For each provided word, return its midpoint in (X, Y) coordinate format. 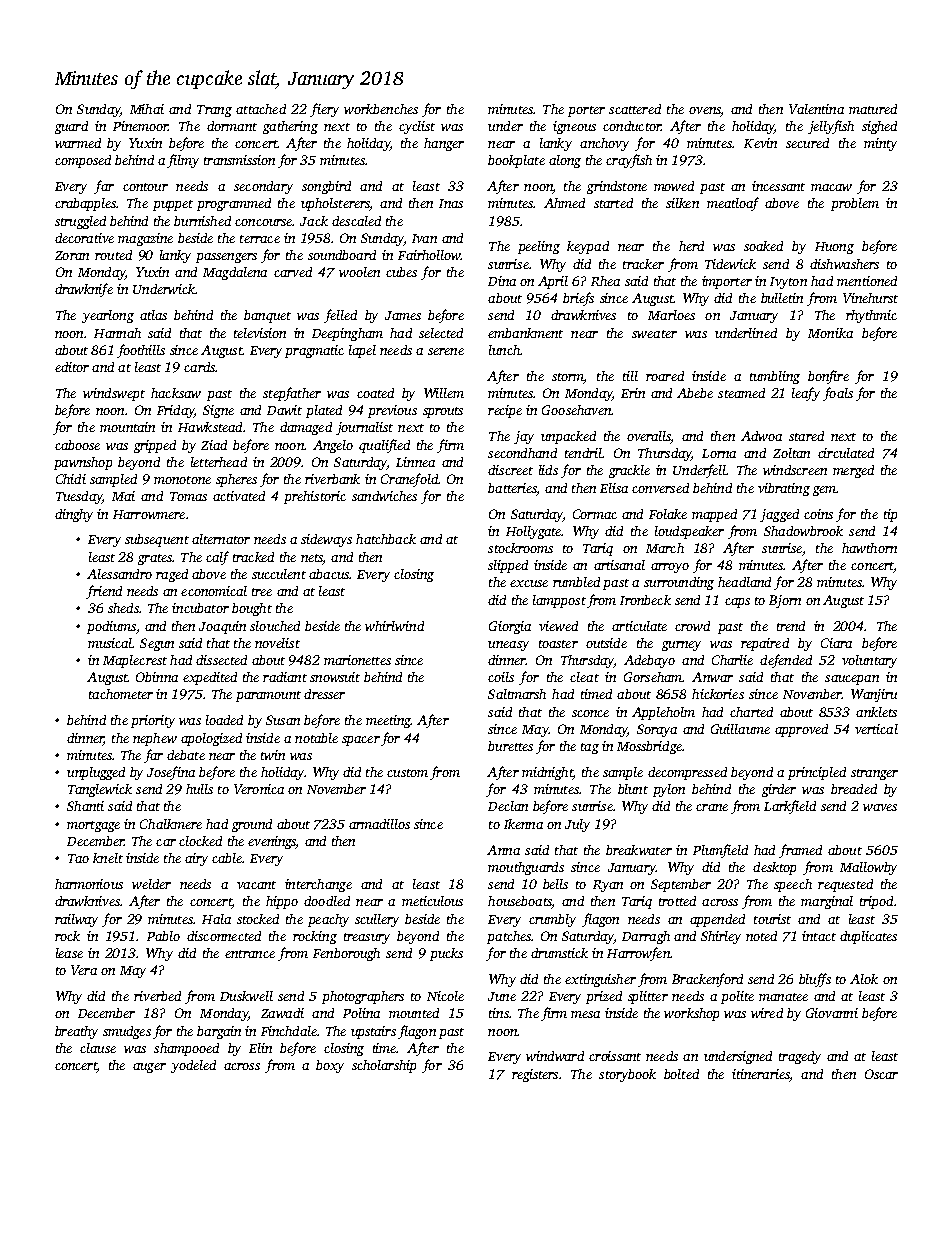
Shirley (721, 937)
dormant (232, 126)
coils (501, 677)
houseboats (519, 901)
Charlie (732, 660)
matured (873, 109)
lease (69, 953)
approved (801, 730)
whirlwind (394, 626)
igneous (574, 127)
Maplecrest (135, 661)
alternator (221, 539)
